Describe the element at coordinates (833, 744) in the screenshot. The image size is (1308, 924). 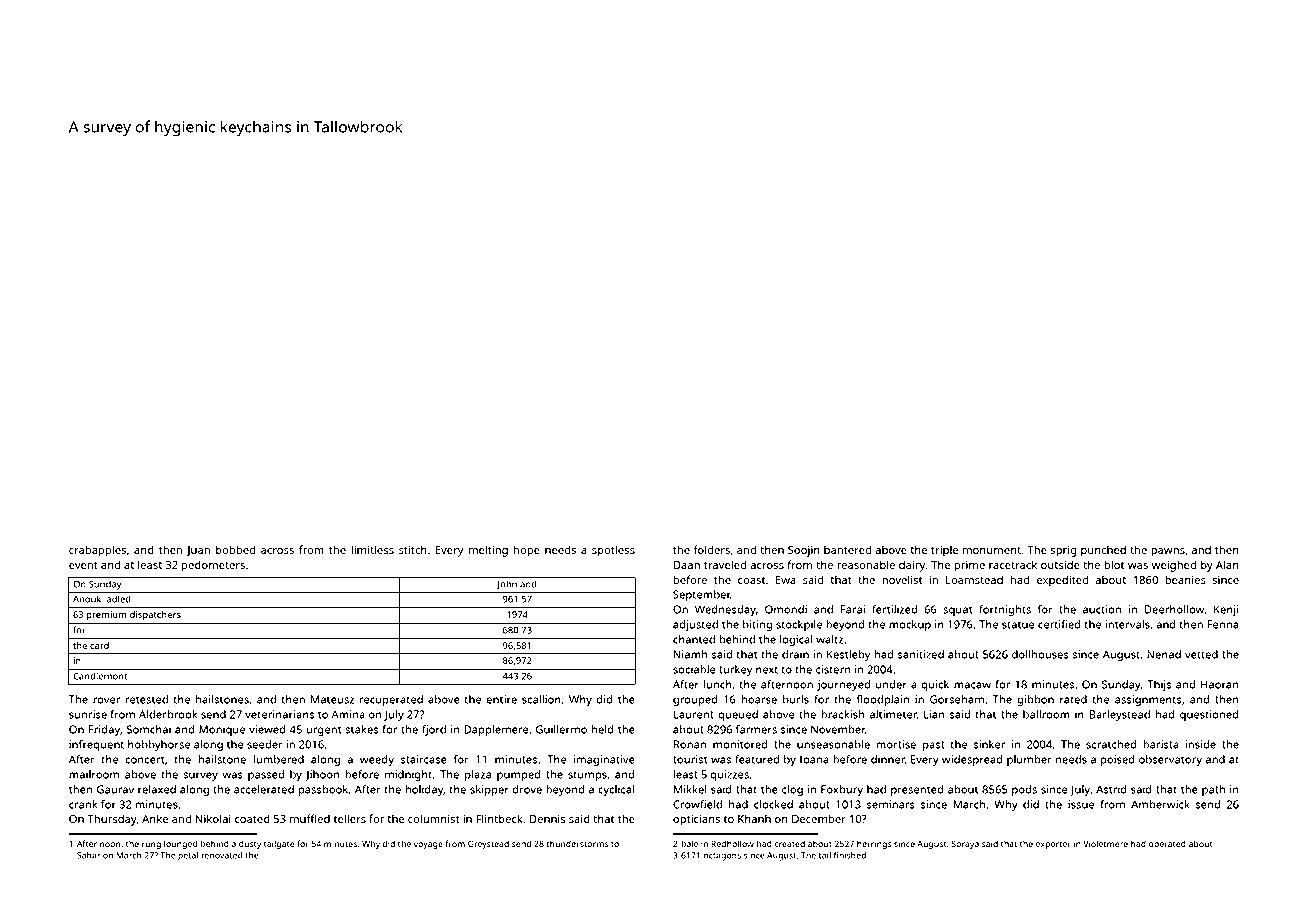
I see `unseasonable` at that location.
